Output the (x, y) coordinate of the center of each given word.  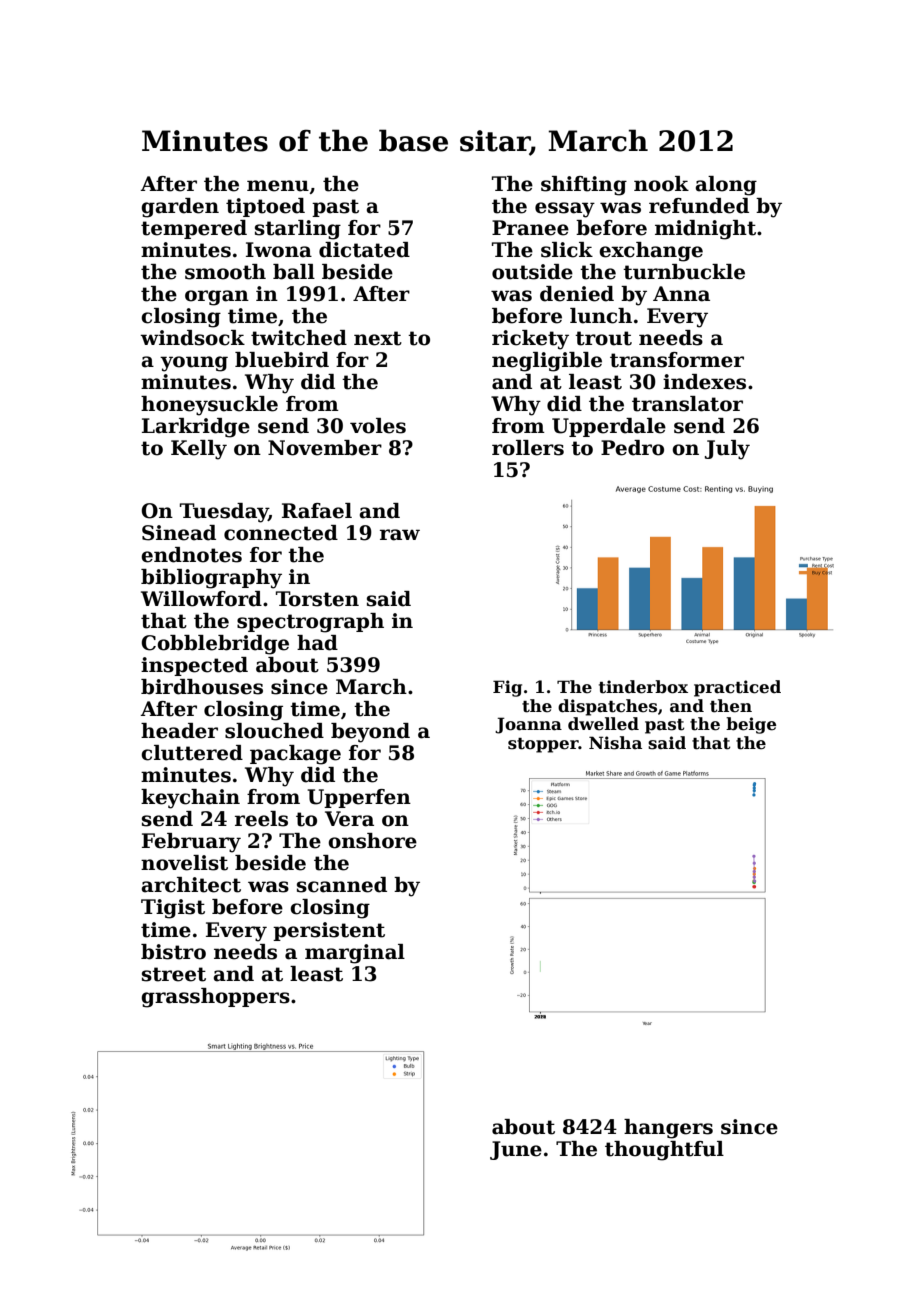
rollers (528, 448)
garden (180, 208)
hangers (668, 1129)
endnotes (191, 555)
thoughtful (664, 1151)
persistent (329, 931)
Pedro (632, 448)
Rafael (317, 511)
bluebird (282, 360)
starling (298, 230)
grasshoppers (215, 998)
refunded (699, 206)
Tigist (173, 909)
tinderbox (643, 687)
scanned (342, 885)
